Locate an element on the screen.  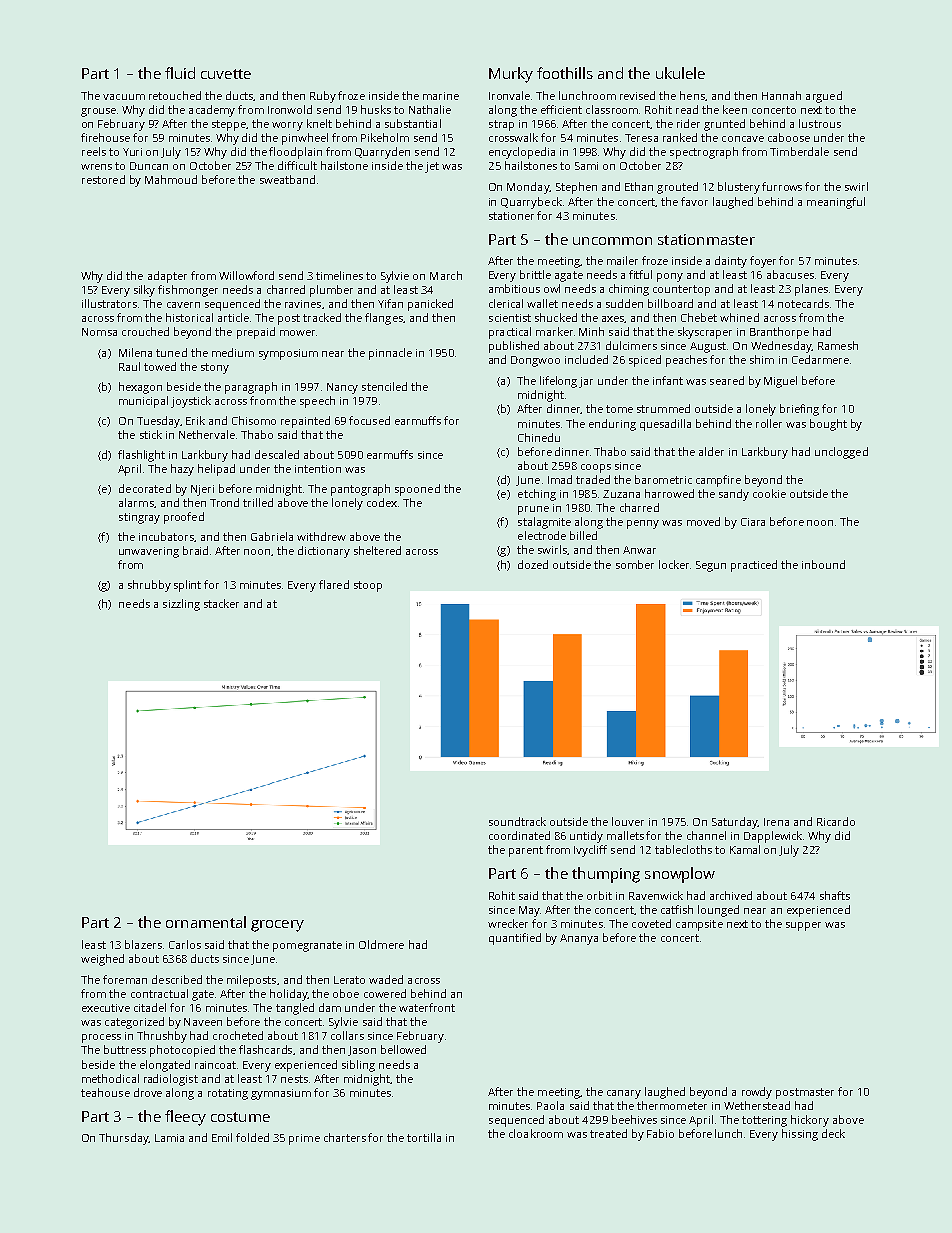
somber is located at coordinates (635, 564).
